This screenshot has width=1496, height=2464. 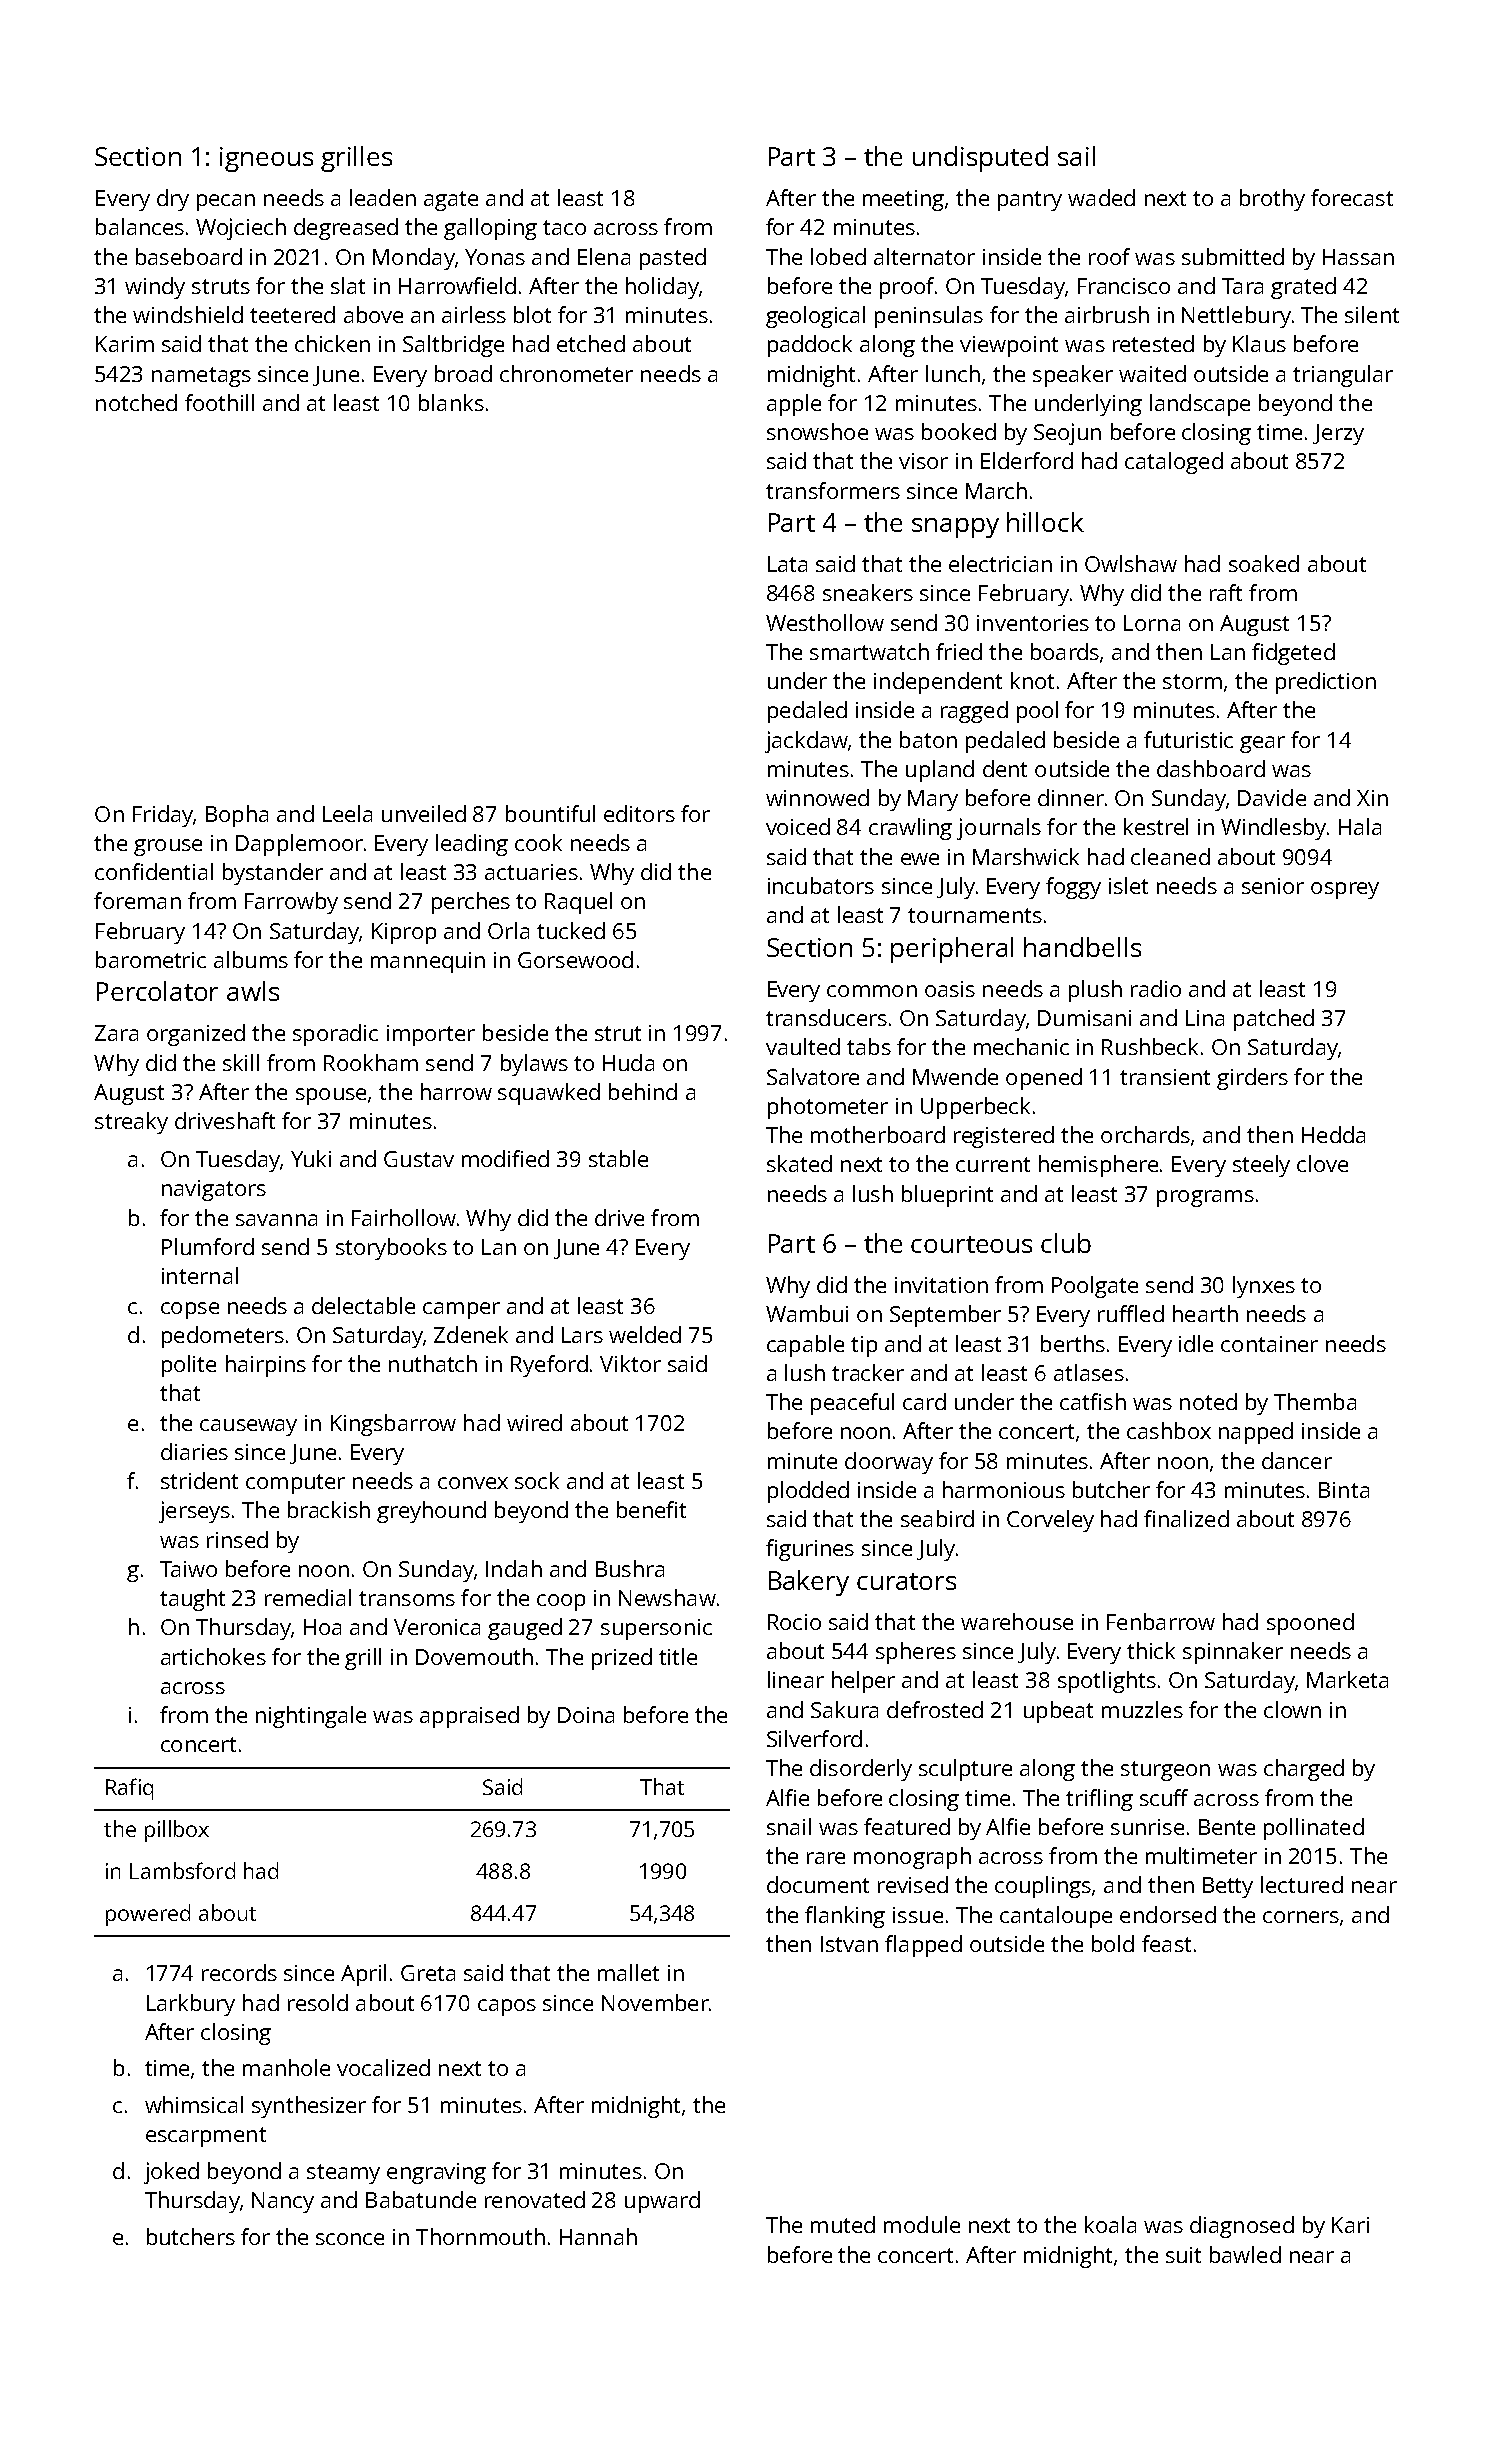 I want to click on Lars, so click(x=582, y=1335).
